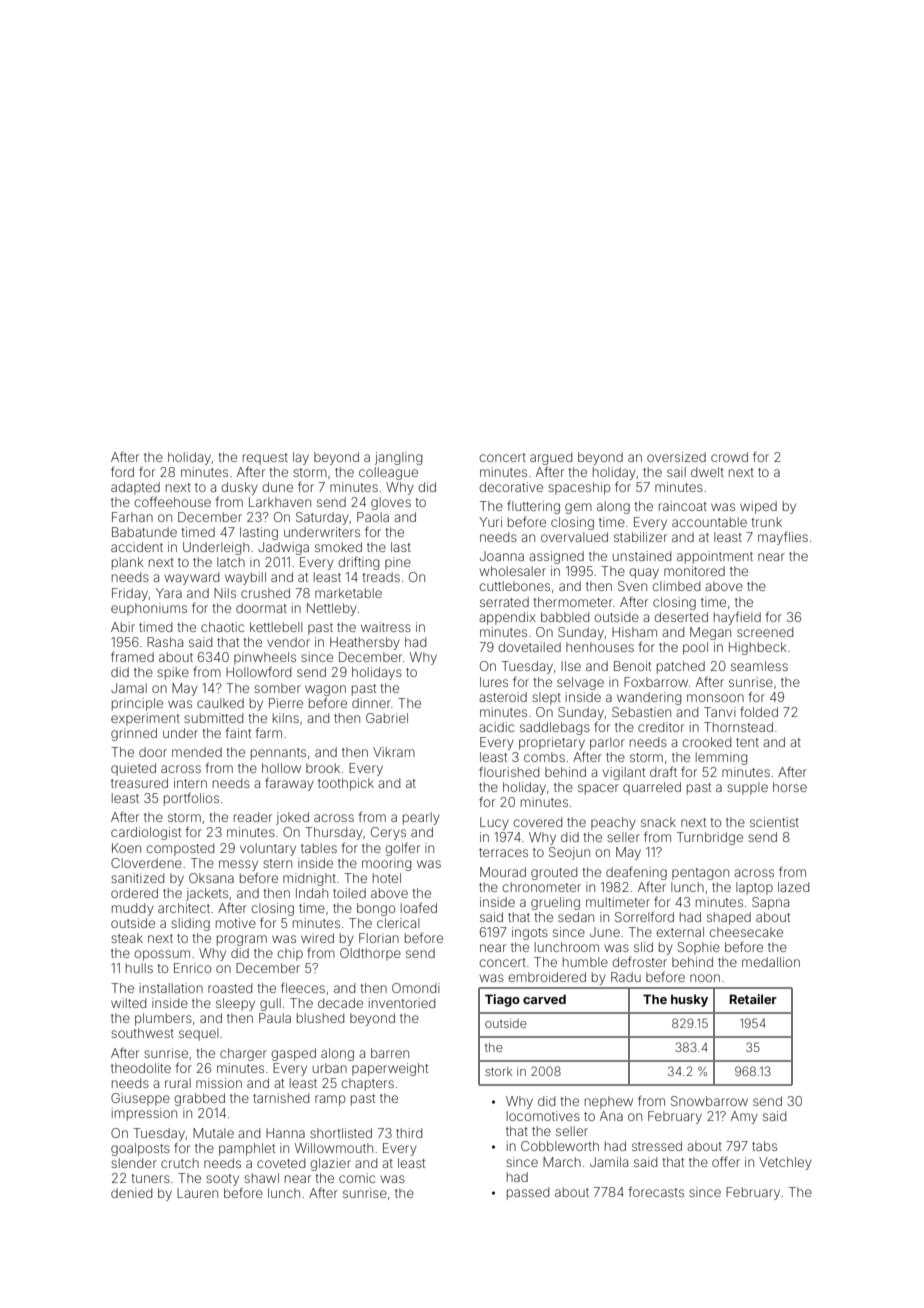 Image resolution: width=924 pixels, height=1308 pixels. Describe the element at coordinates (265, 459) in the document. I see `request` at that location.
